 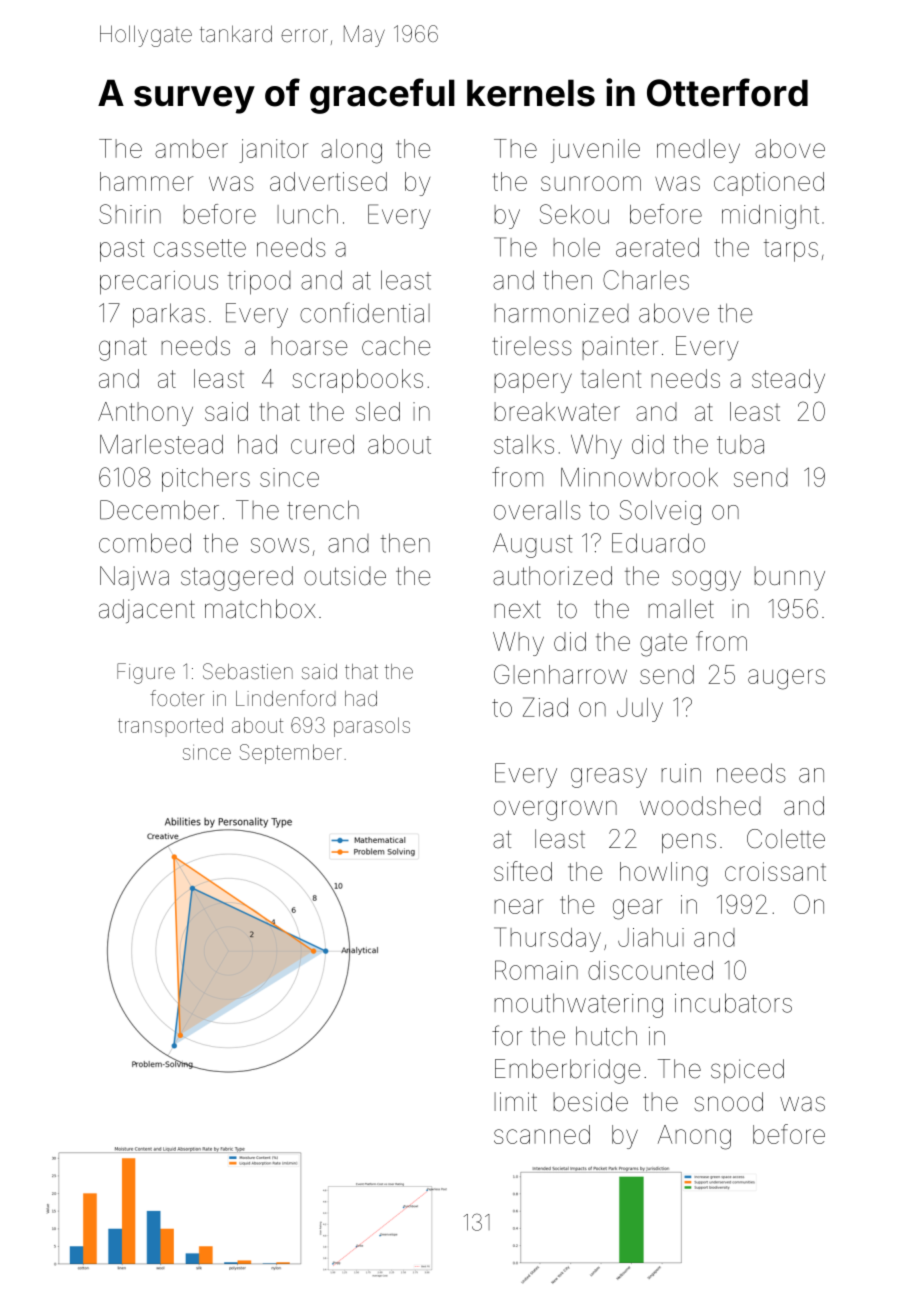 I want to click on transported, so click(x=170, y=727).
